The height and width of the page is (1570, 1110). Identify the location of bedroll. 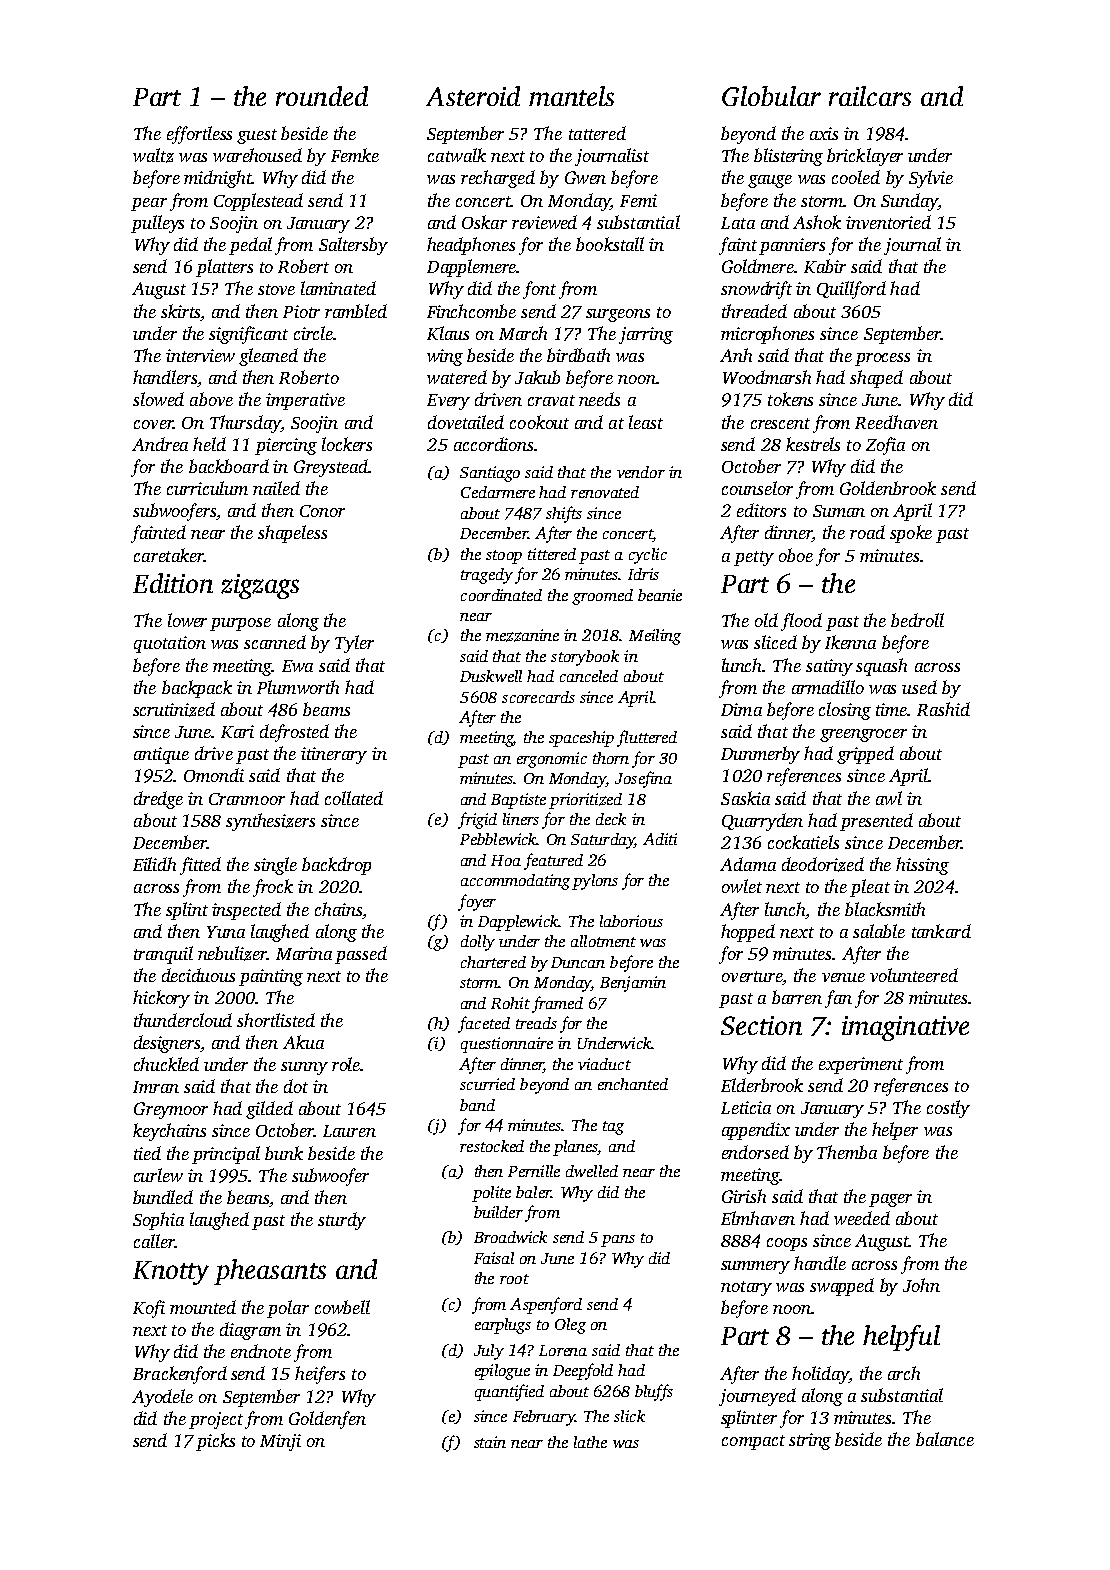
(917, 620).
